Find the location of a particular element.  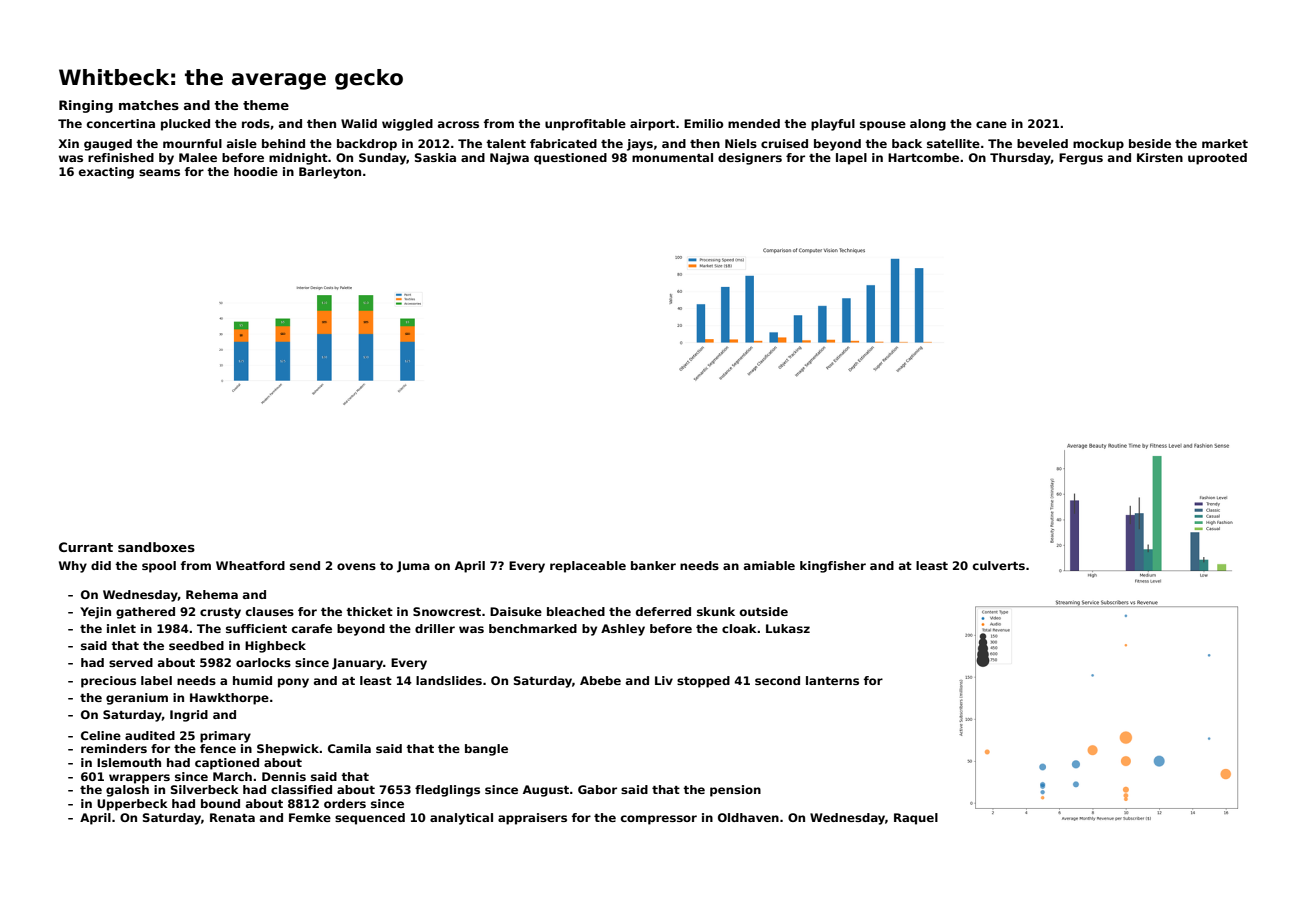

oarlocks is located at coordinates (263, 662).
